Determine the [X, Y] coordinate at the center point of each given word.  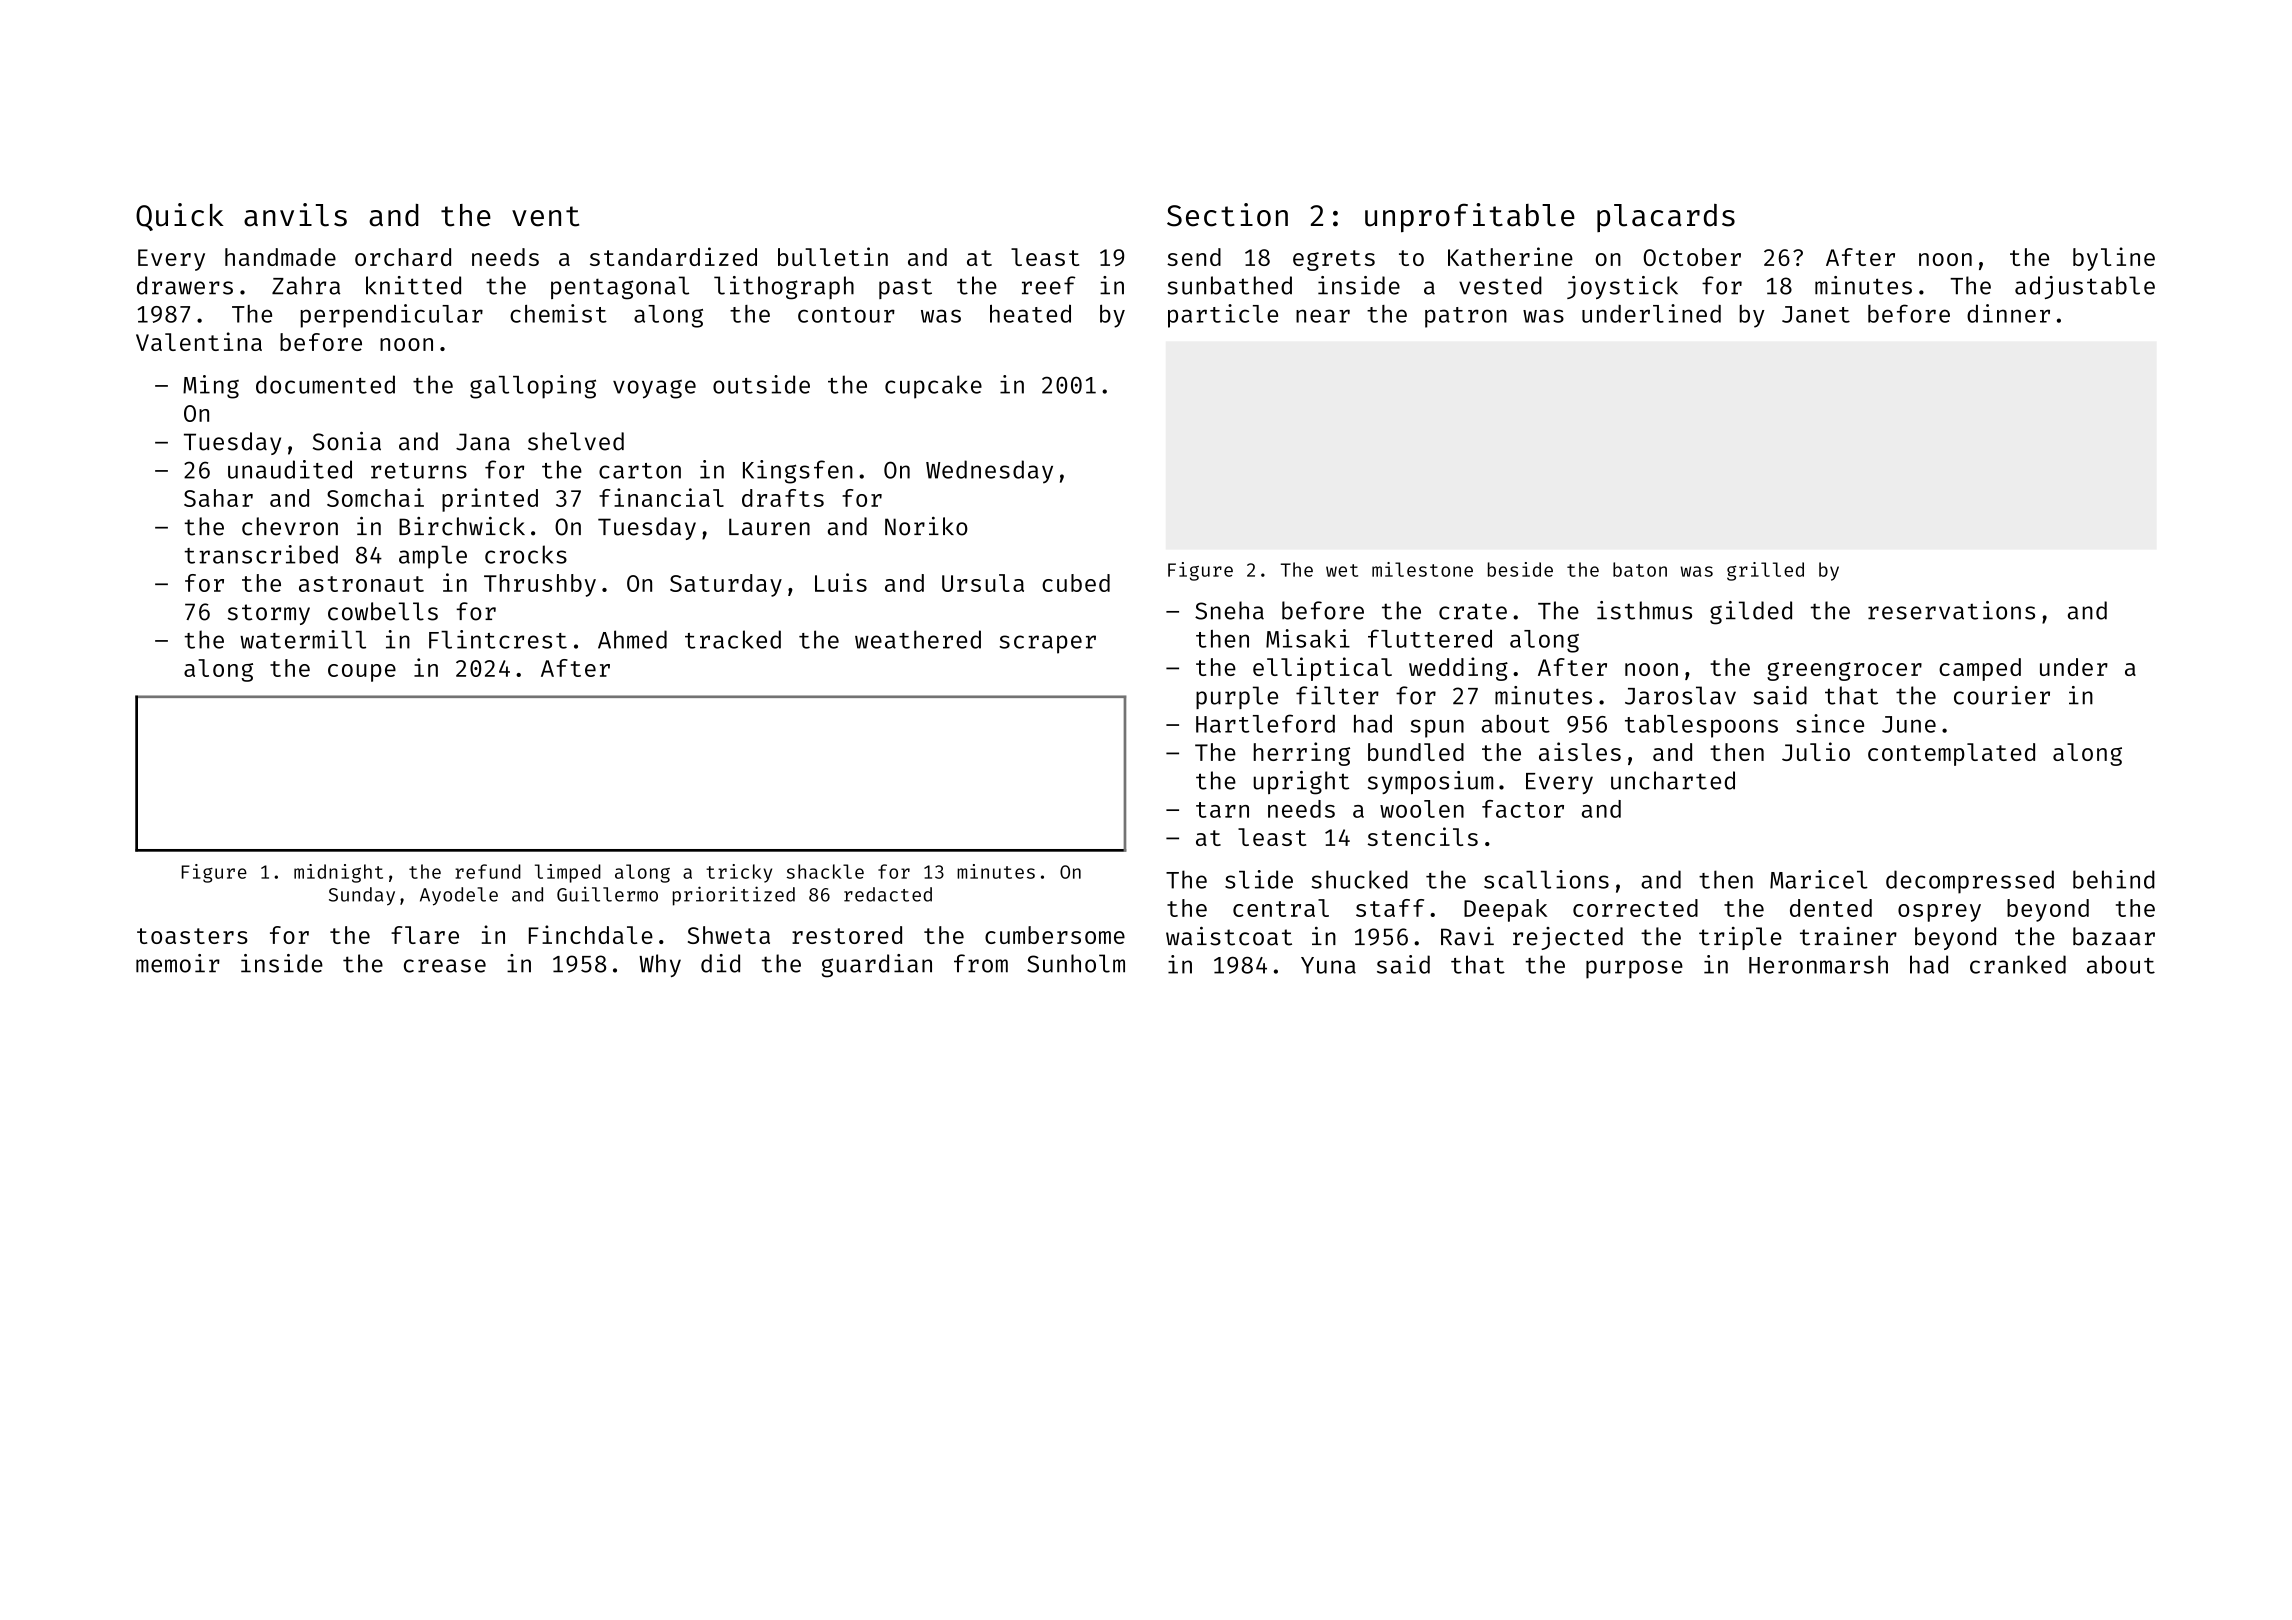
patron [1466, 317]
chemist [558, 313]
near [1323, 316]
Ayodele [459, 896]
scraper [1048, 644]
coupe [362, 673]
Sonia [347, 441]
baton [1640, 569]
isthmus [1644, 610]
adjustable [2085, 287]
